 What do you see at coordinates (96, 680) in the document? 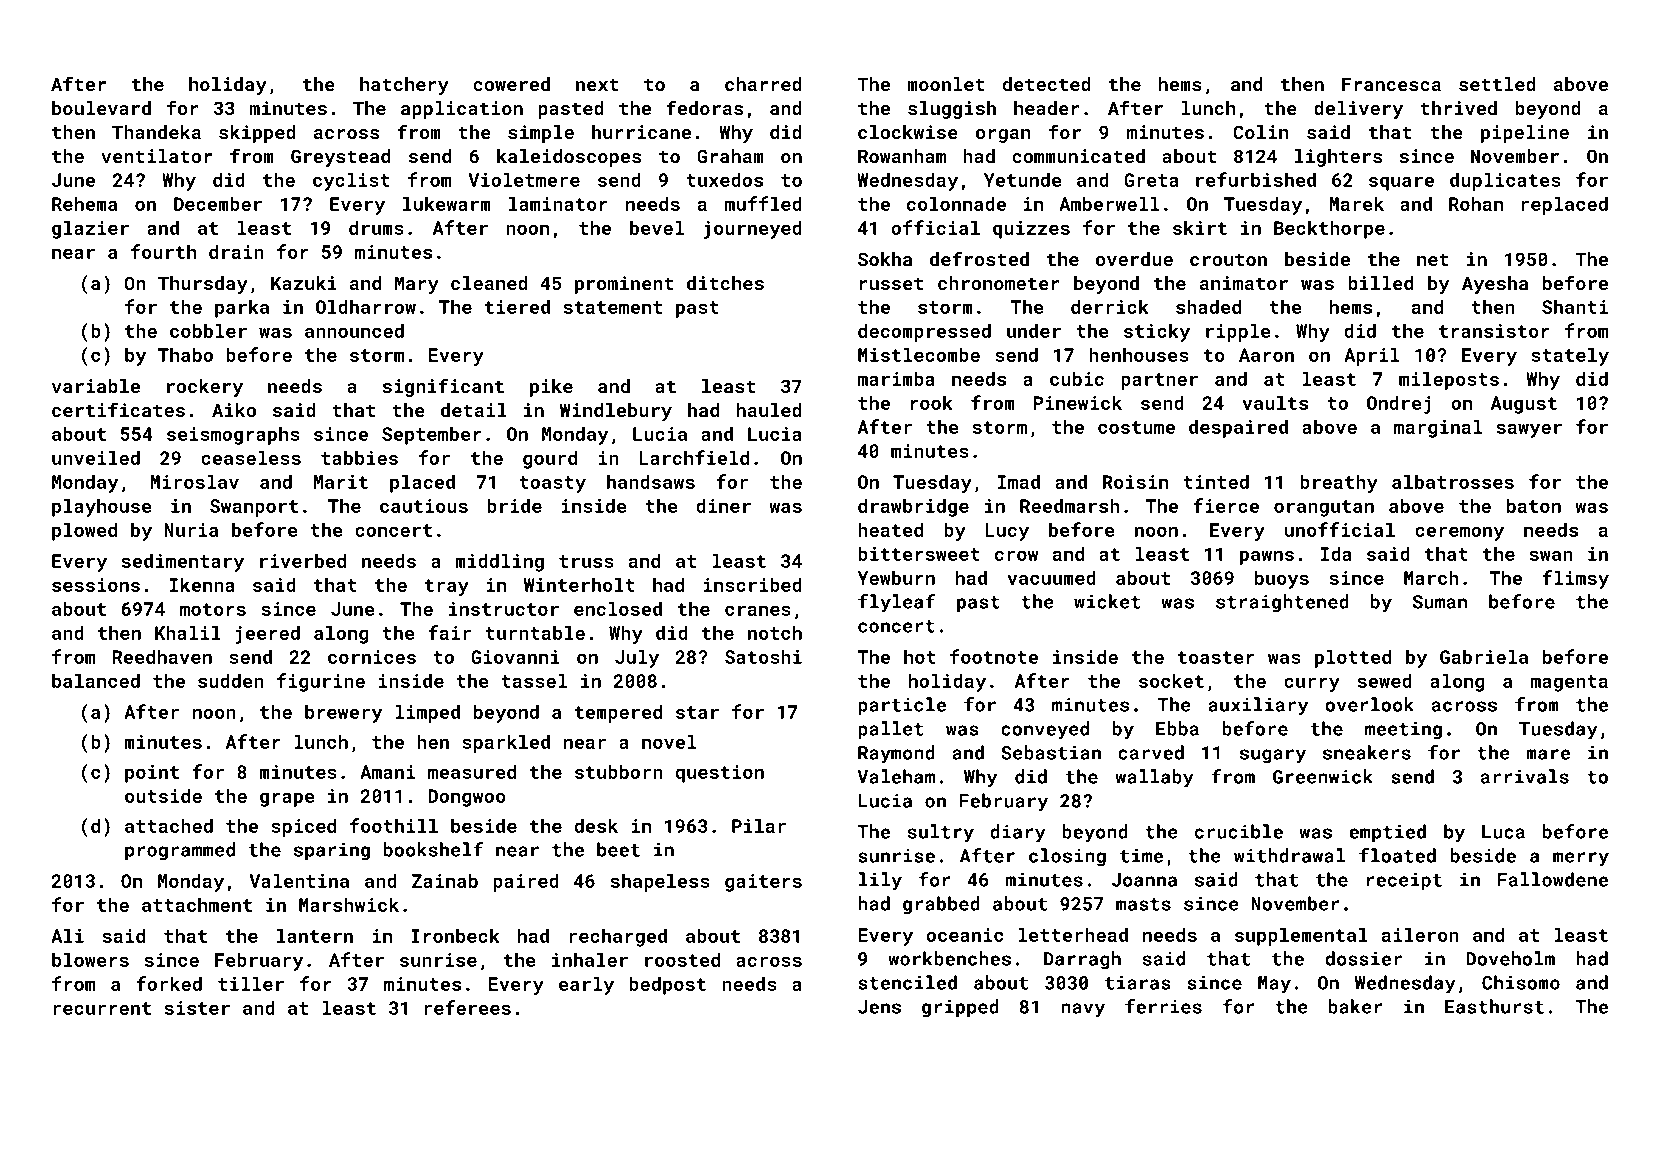
I see `balanced` at bounding box center [96, 680].
